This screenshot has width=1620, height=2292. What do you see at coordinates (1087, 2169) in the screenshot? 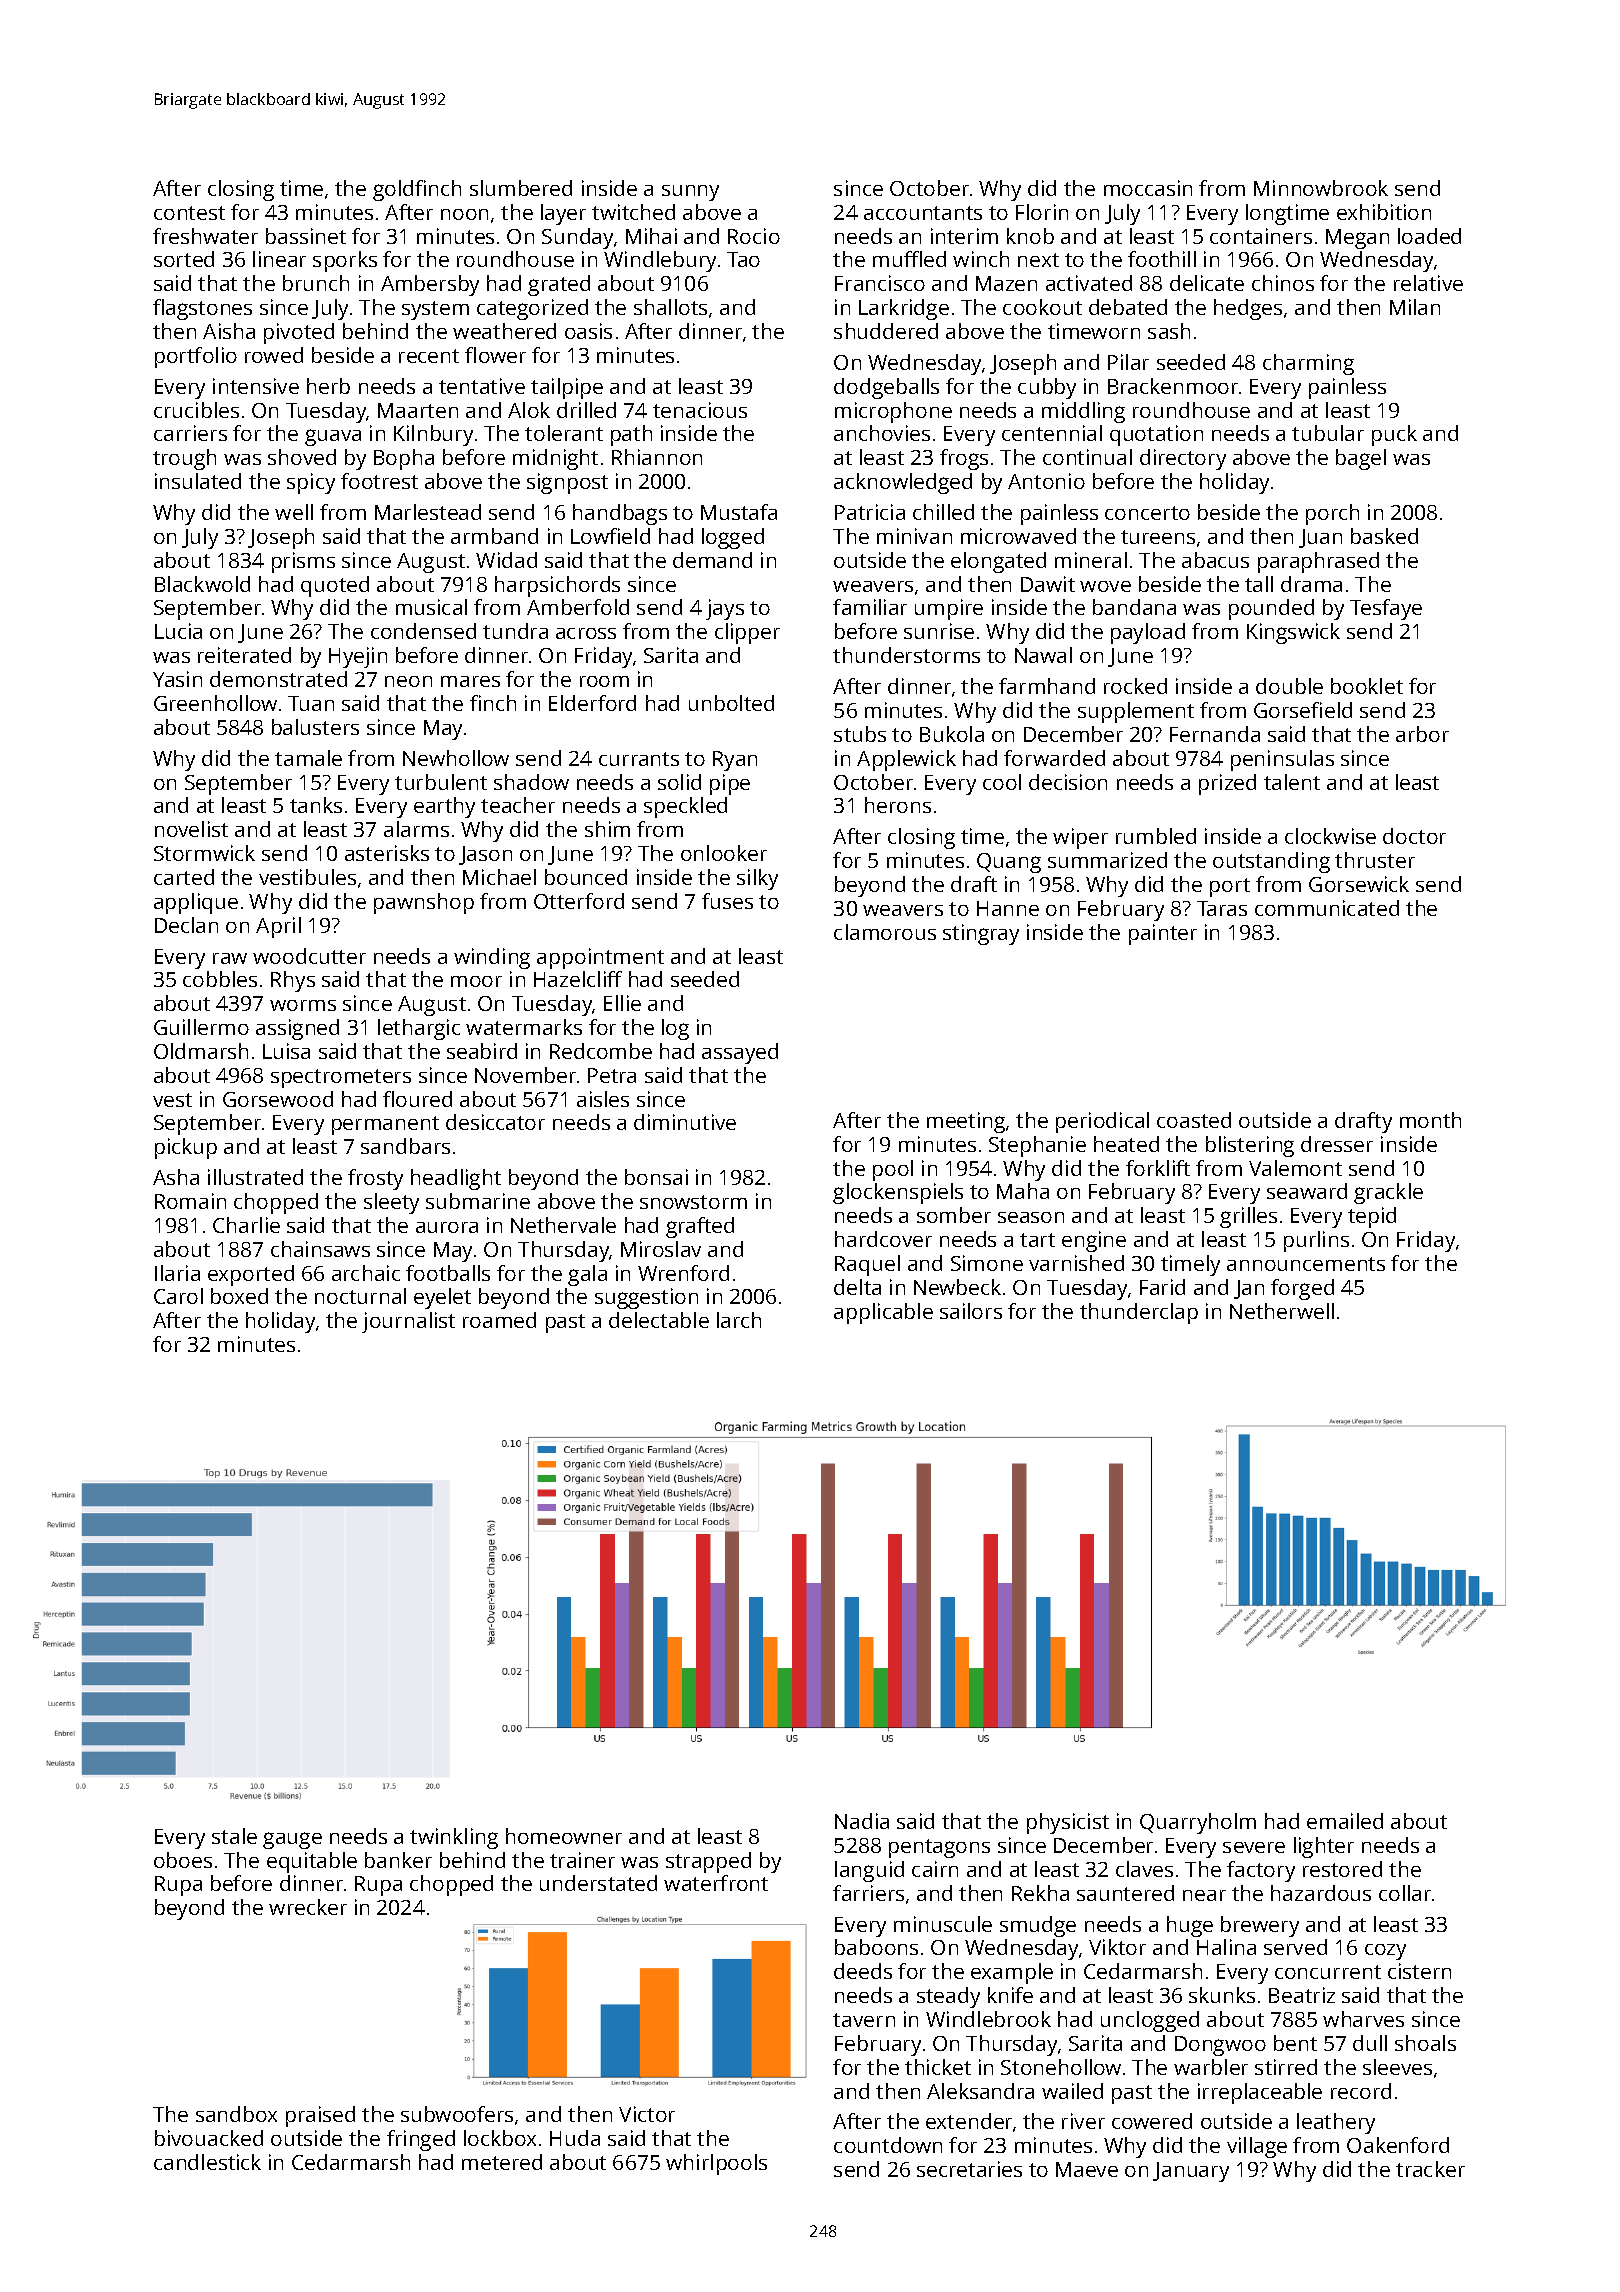
I see `Maeve` at bounding box center [1087, 2169].
